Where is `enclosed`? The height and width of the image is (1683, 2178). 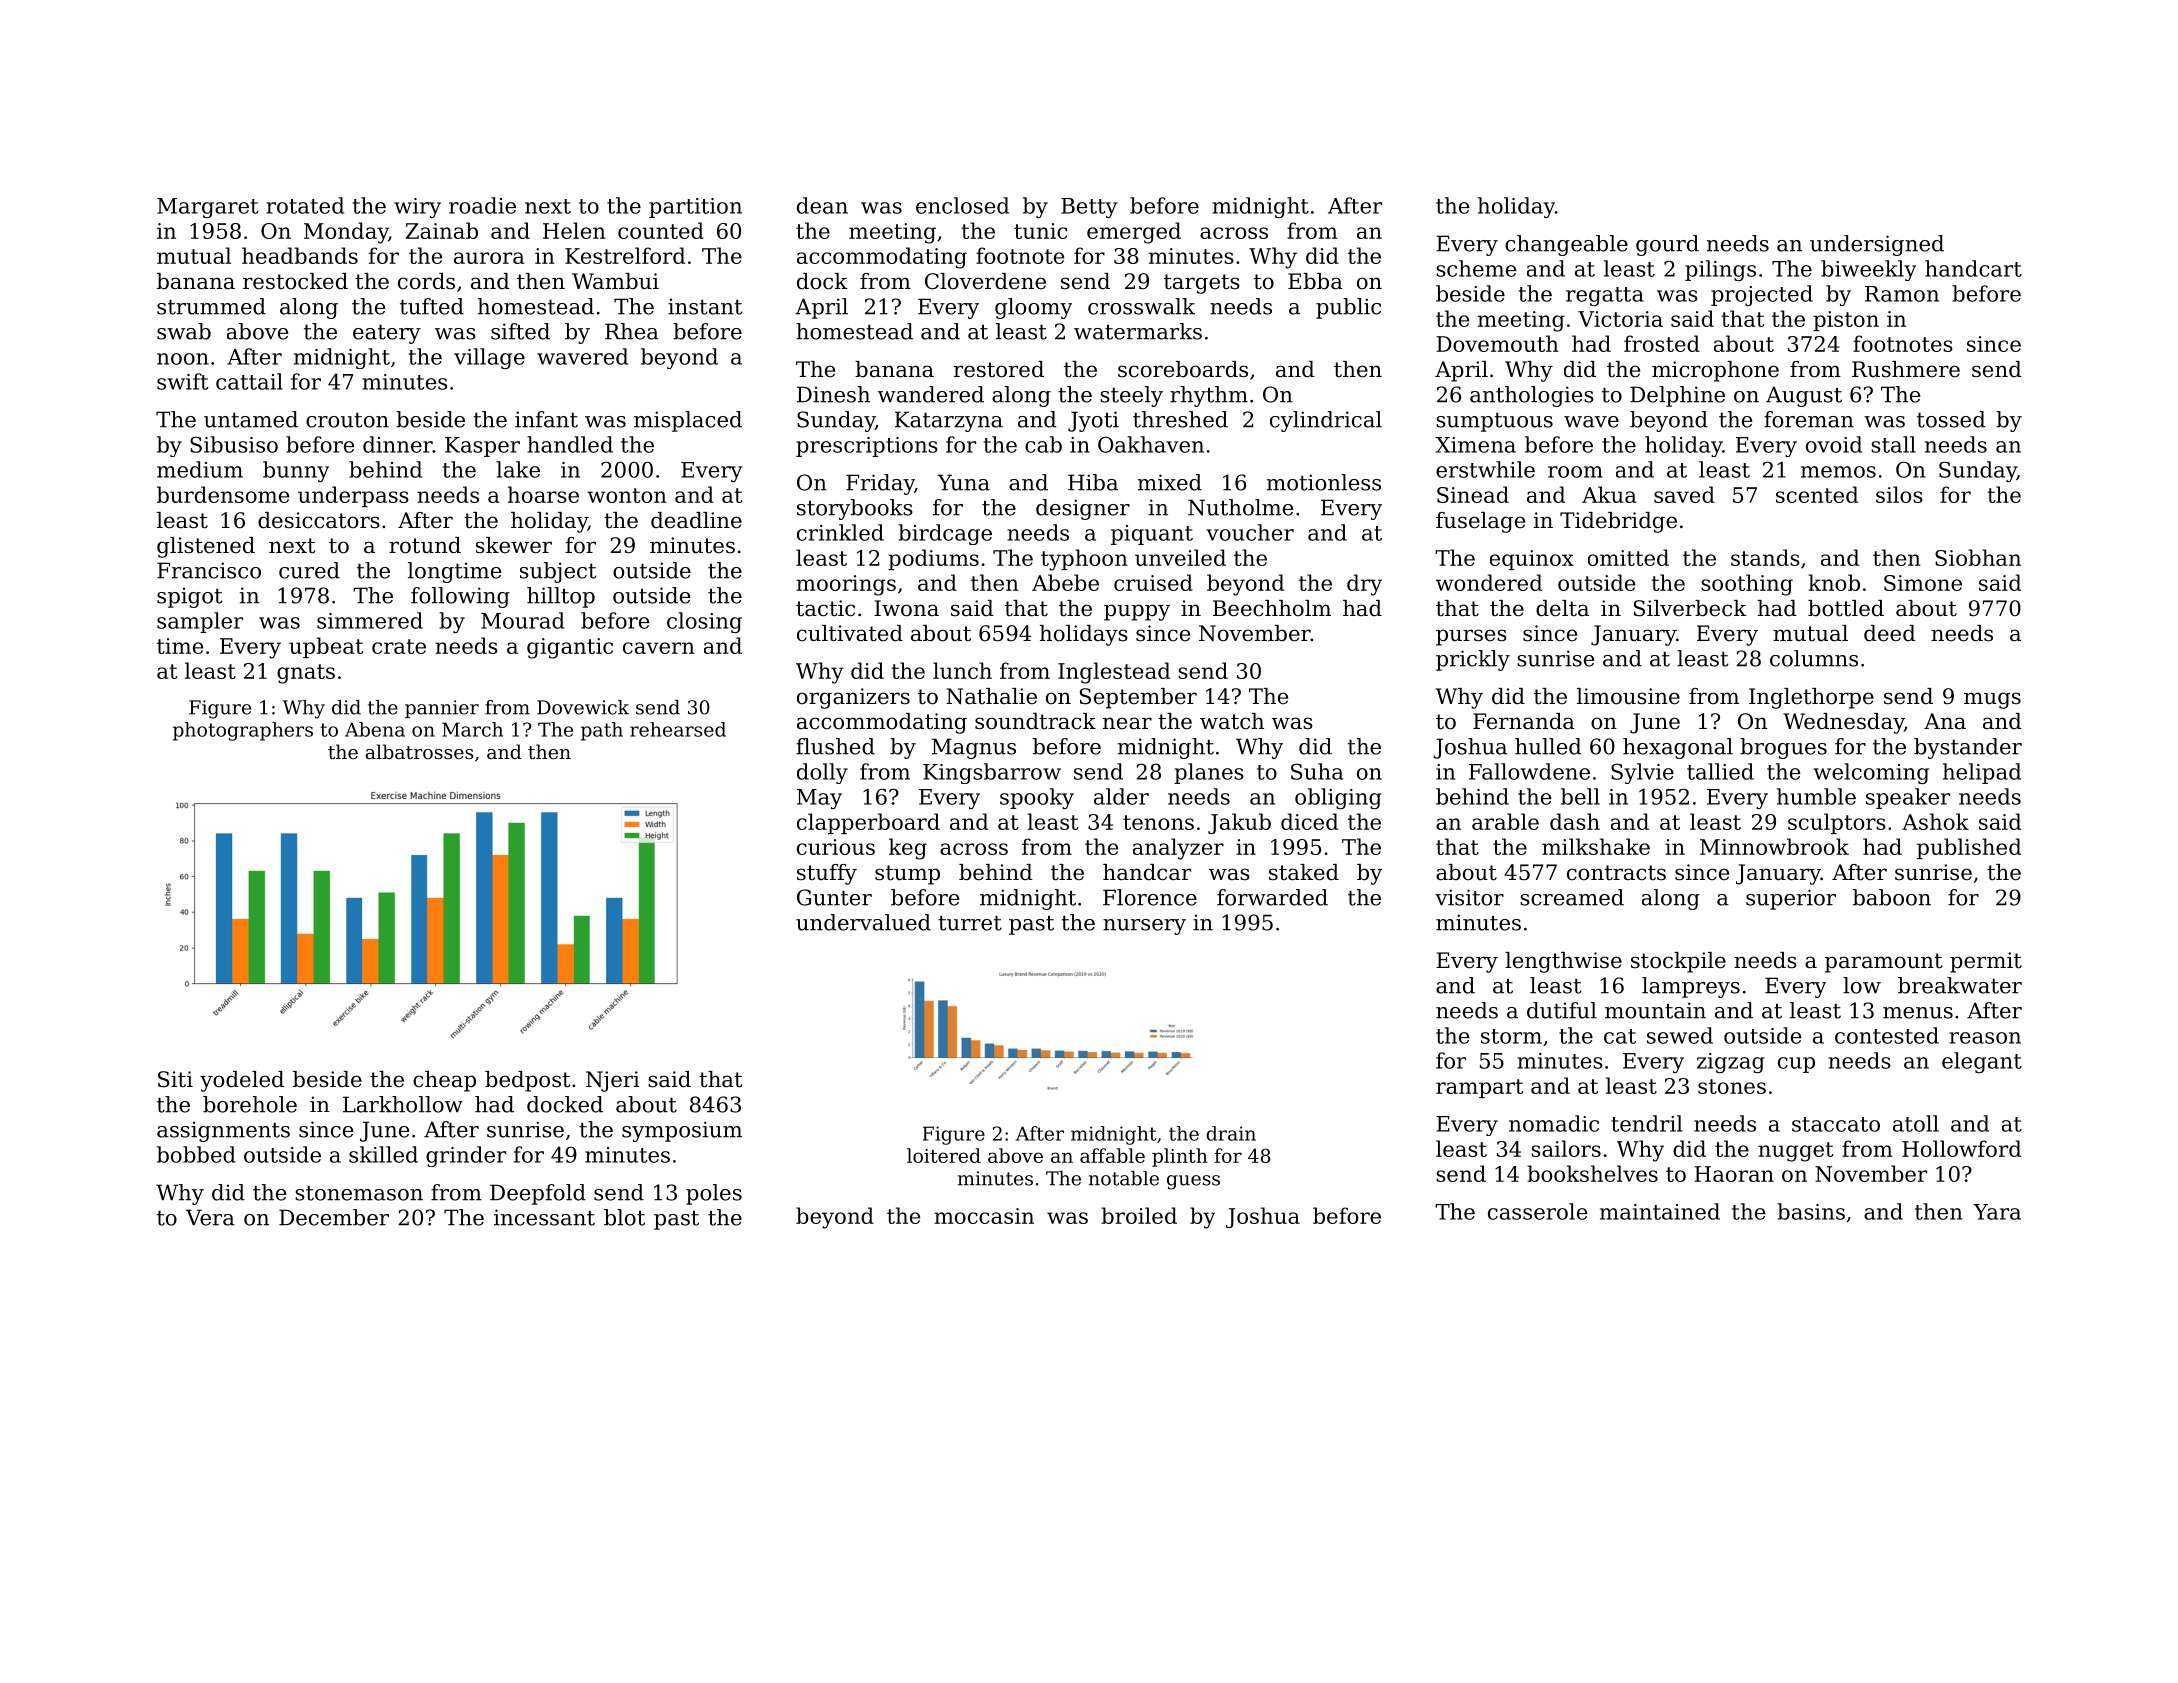 enclosed is located at coordinates (962, 205).
